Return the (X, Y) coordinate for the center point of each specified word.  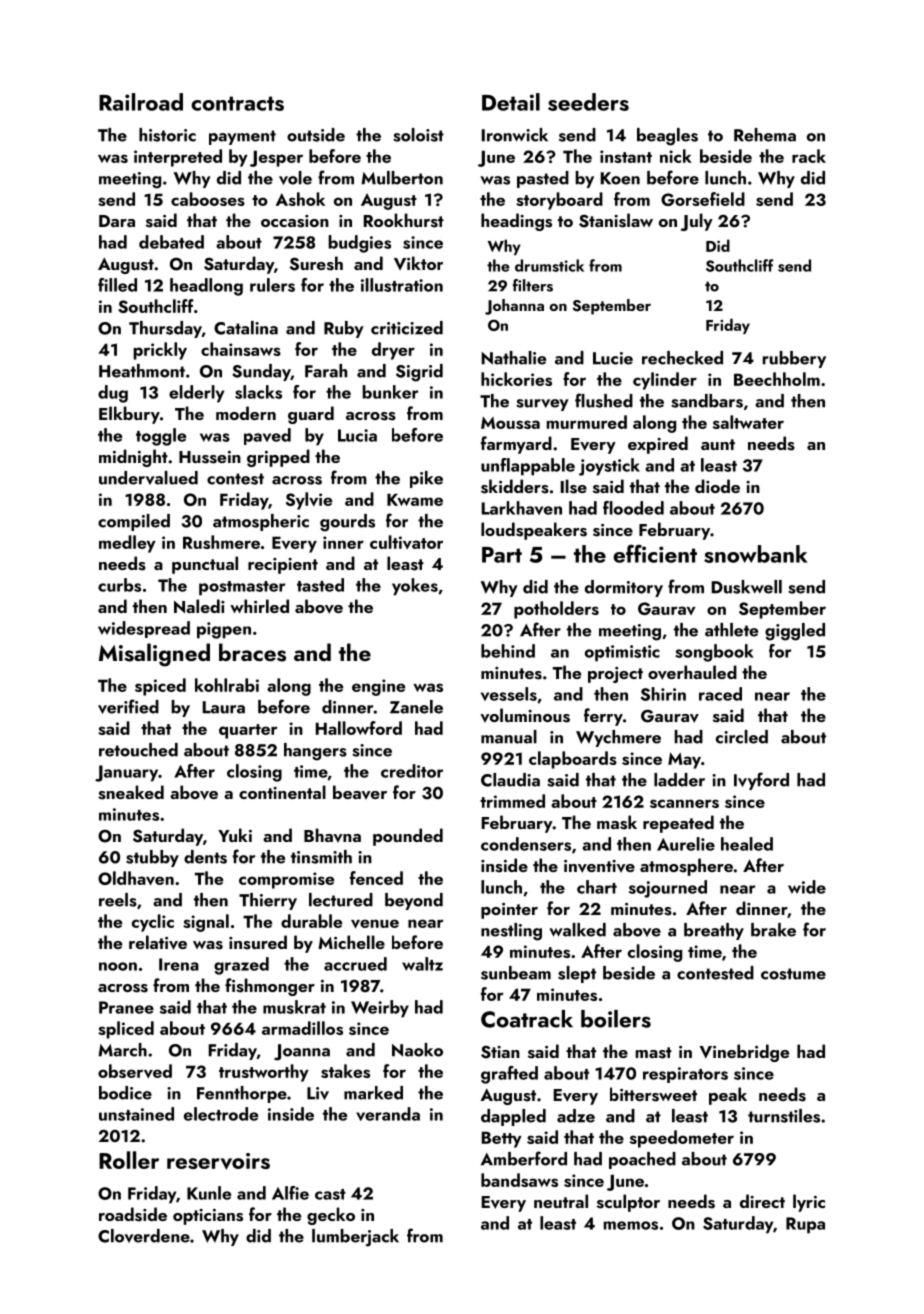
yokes (415, 587)
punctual (205, 565)
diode (717, 486)
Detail (511, 102)
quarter (248, 731)
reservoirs (218, 1161)
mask (617, 822)
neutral (561, 1201)
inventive (599, 866)
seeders (588, 102)
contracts (237, 103)
